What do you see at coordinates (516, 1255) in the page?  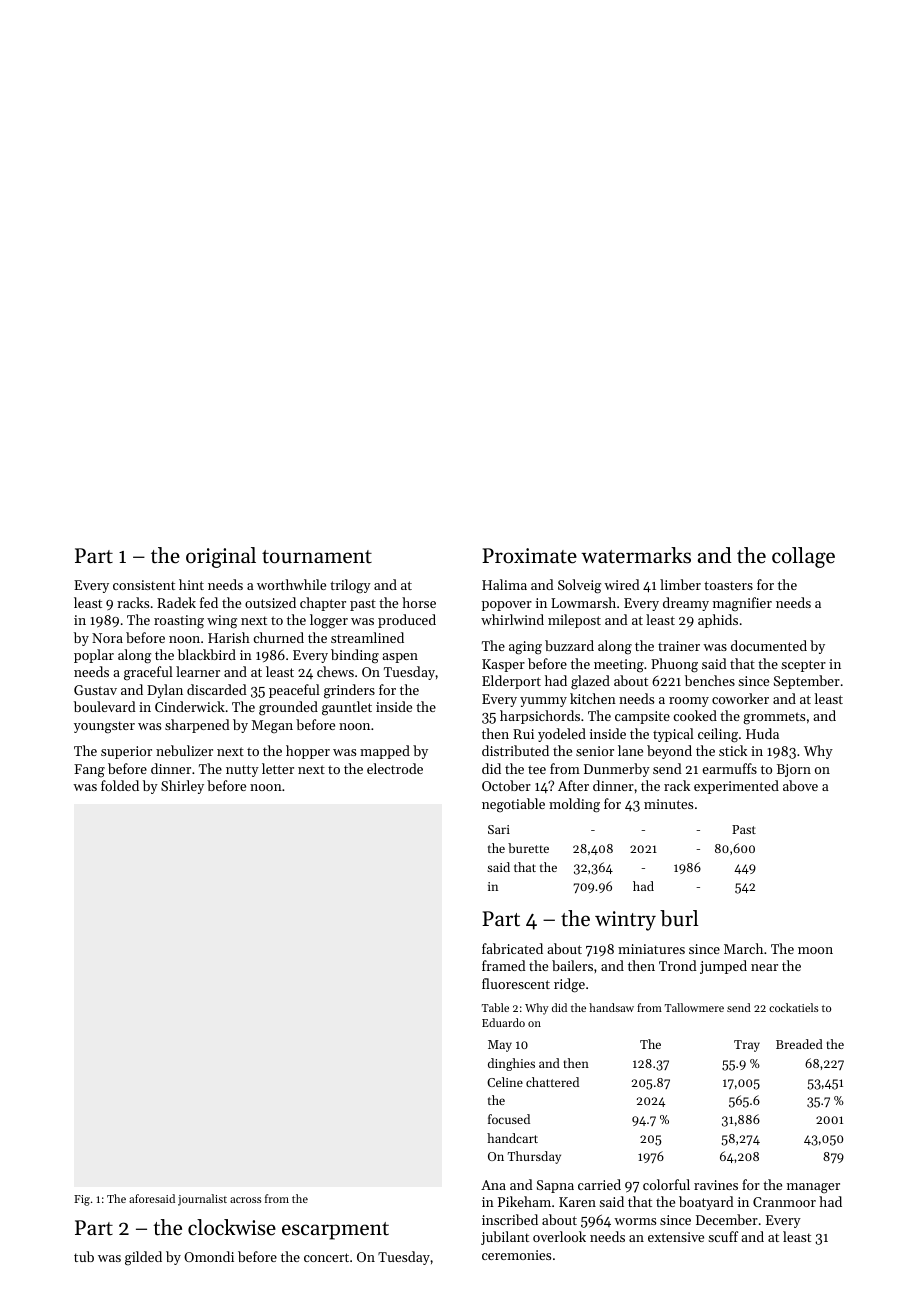 I see `ceremonies` at bounding box center [516, 1255].
